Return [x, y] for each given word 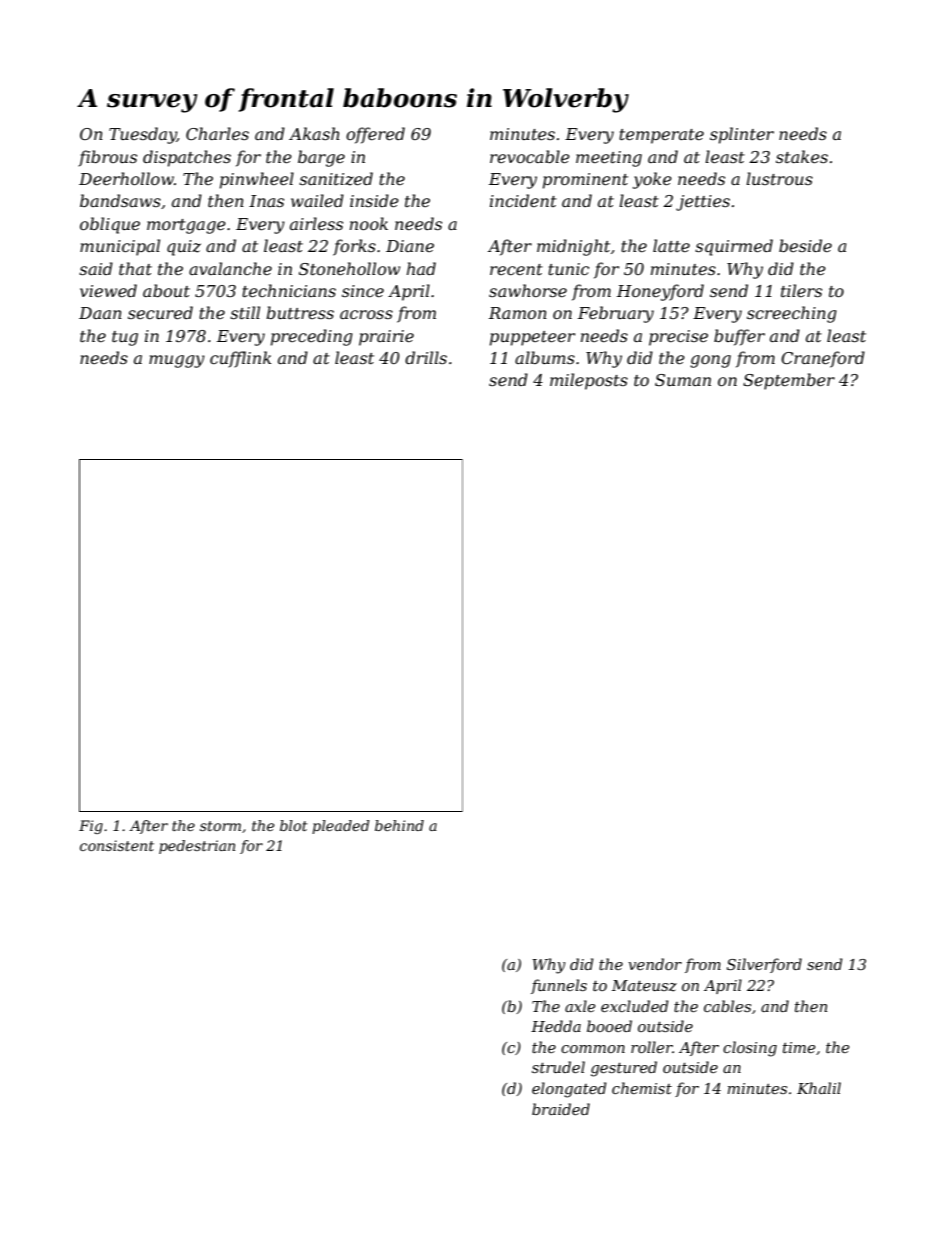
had [421, 268]
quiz [184, 248]
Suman [683, 380]
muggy [177, 361]
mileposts [589, 381]
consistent [117, 845]
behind [399, 825]
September [789, 381]
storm [220, 826]
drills [426, 357]
